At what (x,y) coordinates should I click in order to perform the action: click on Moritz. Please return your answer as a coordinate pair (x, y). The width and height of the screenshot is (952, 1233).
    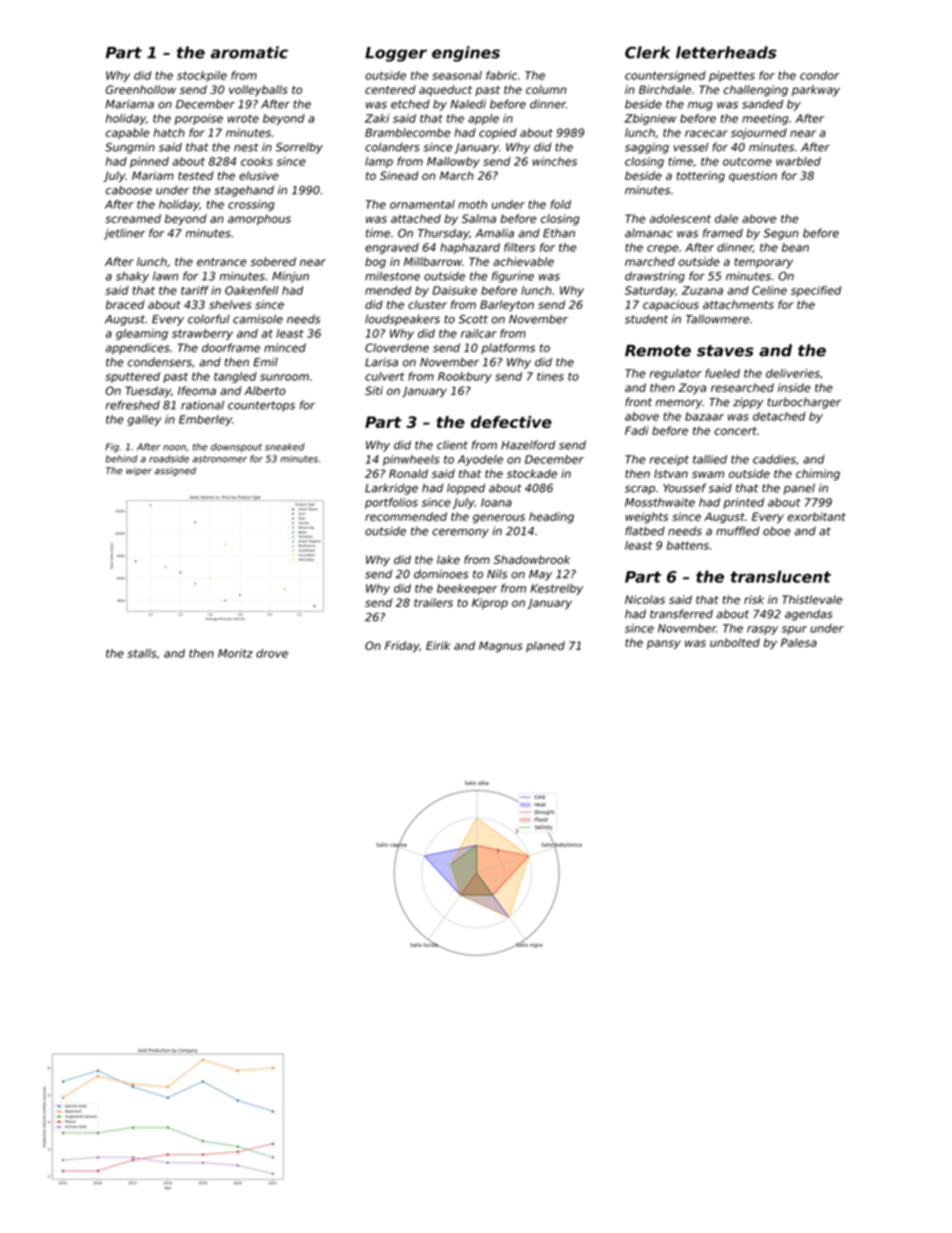
    Looking at the image, I should click on (235, 653).
